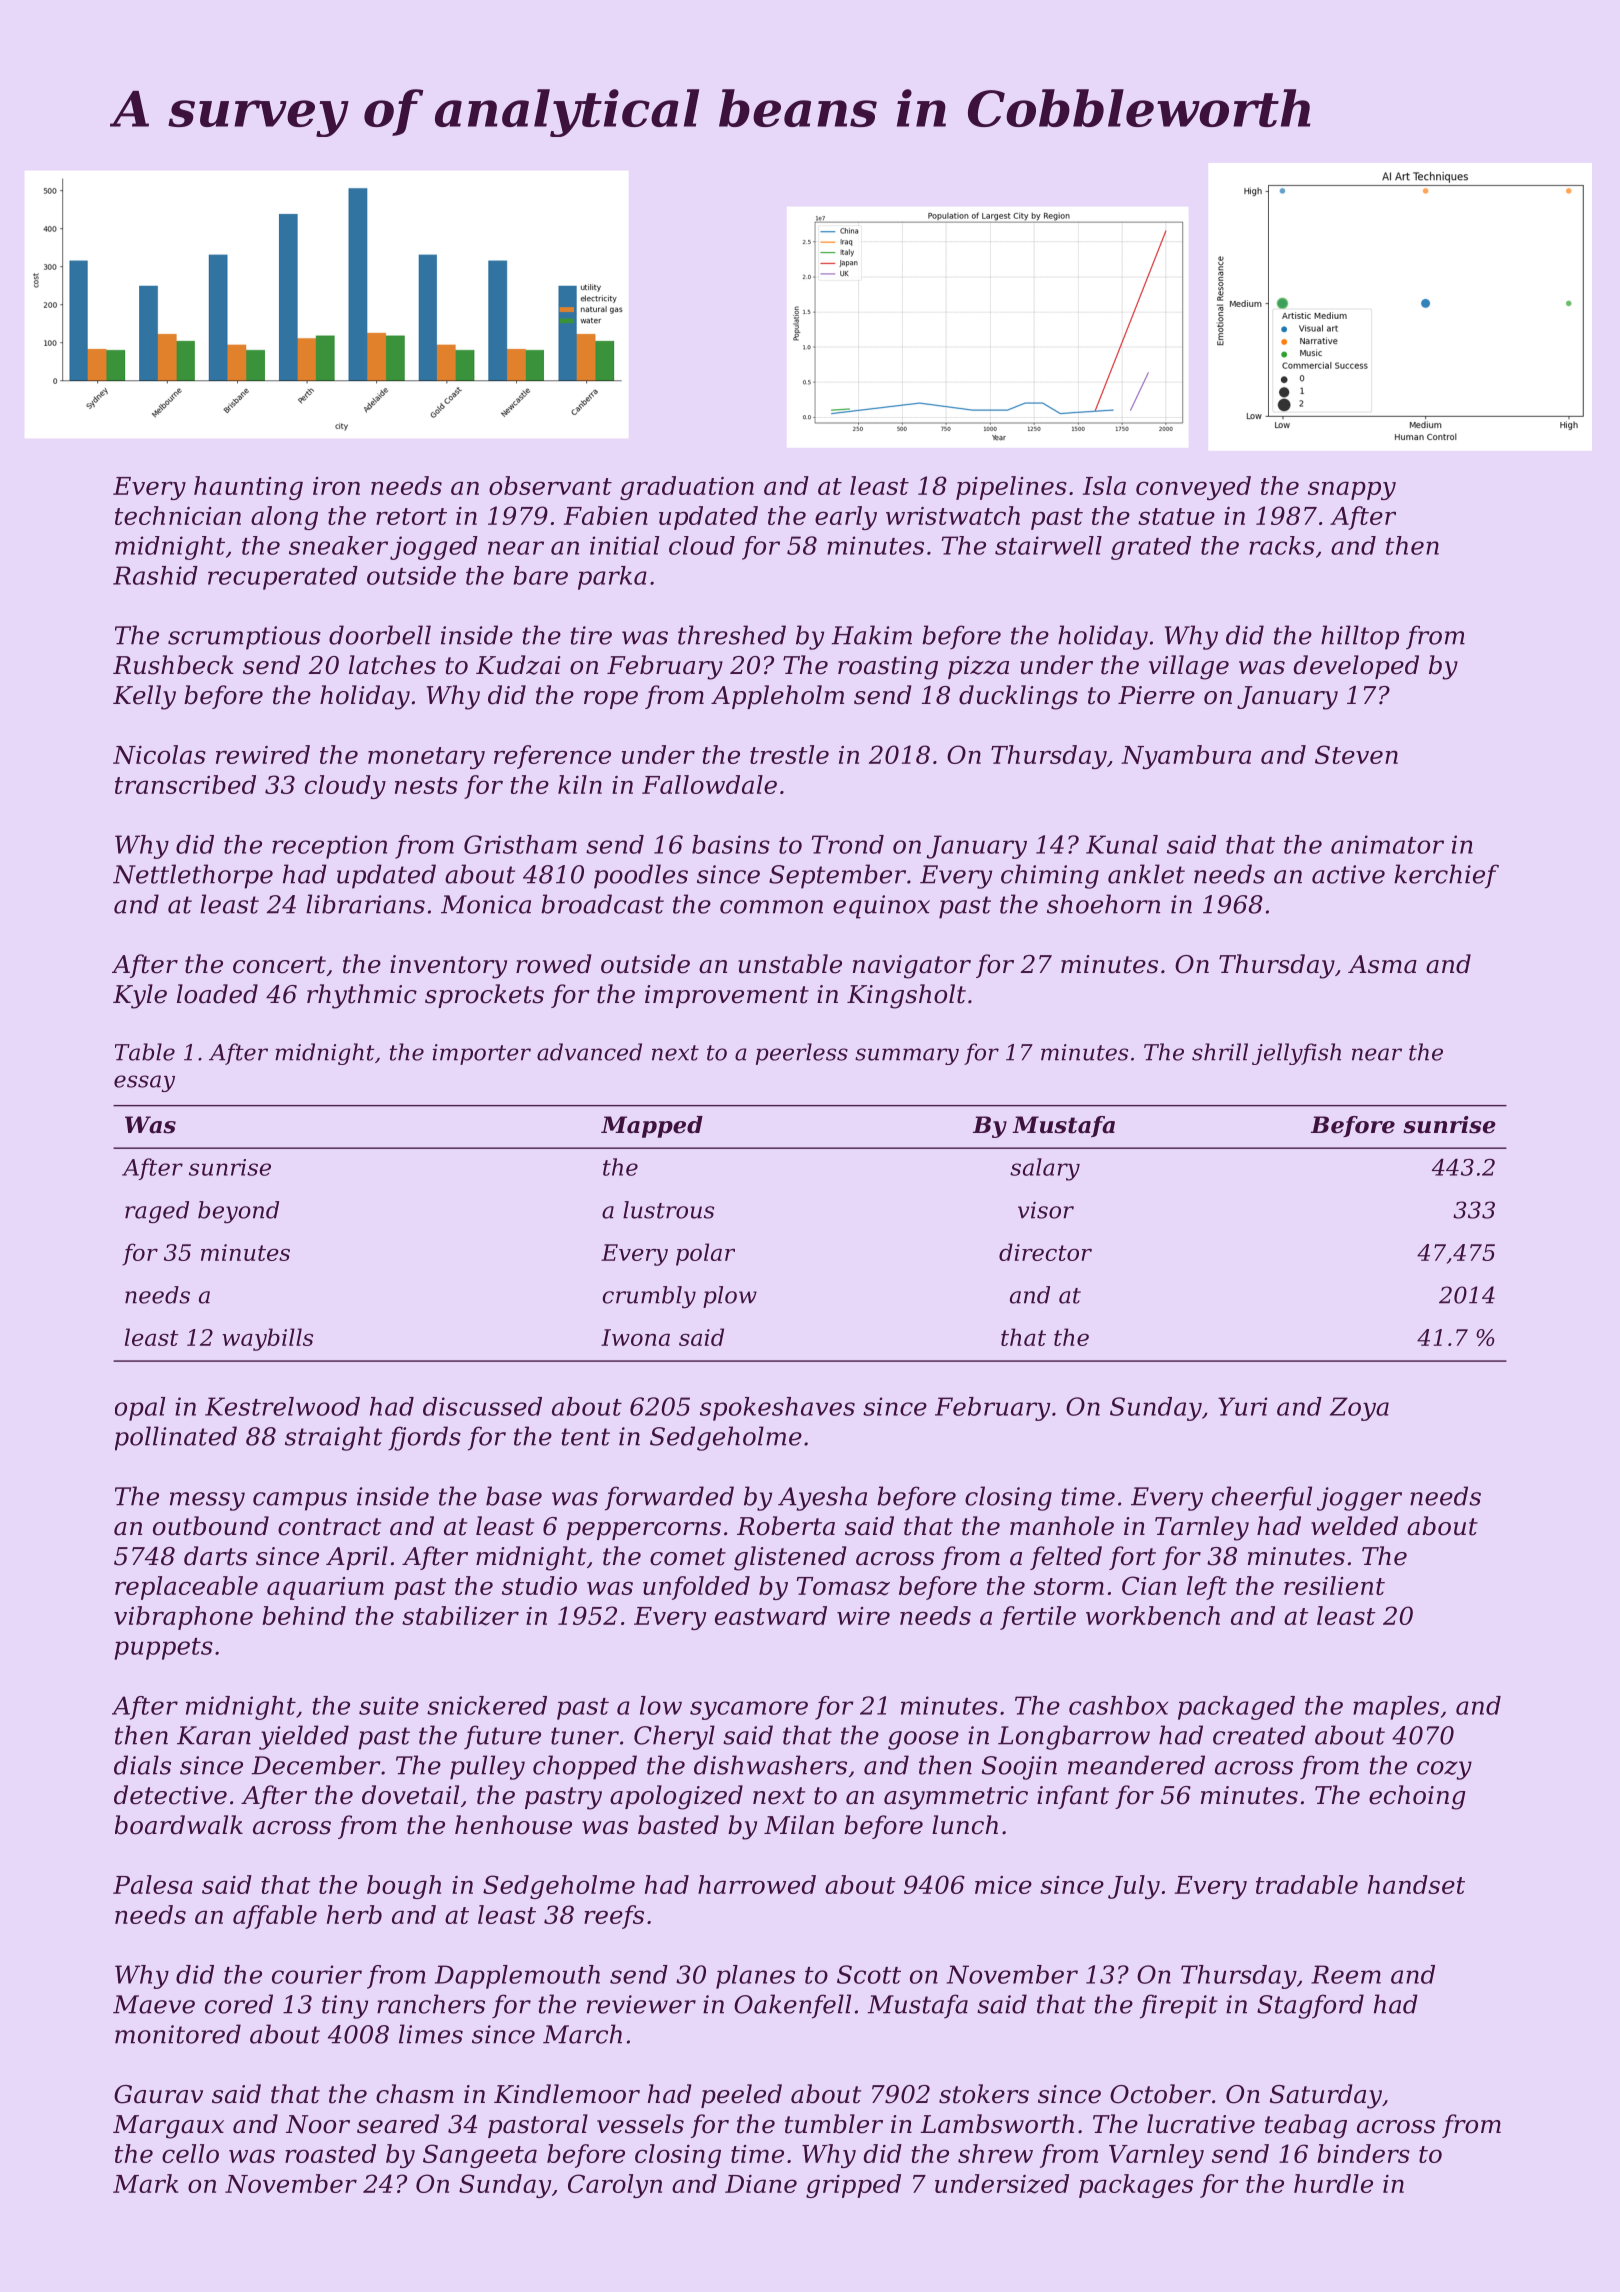  Describe the element at coordinates (550, 485) in the screenshot. I see `observant` at that location.
